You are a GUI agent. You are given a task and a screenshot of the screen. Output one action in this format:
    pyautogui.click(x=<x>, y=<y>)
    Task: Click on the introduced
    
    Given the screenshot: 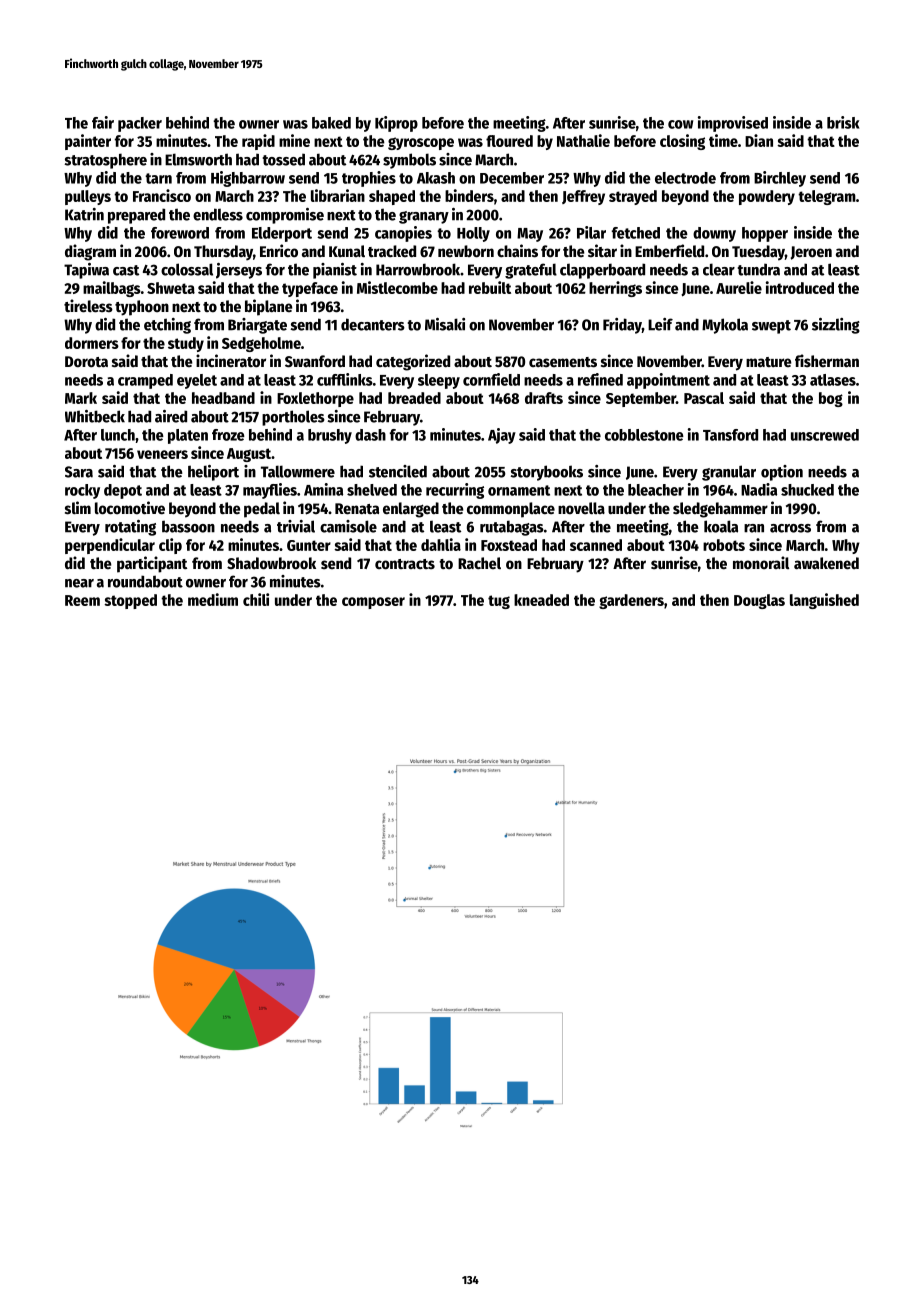 What is the action you would take?
    pyautogui.click(x=800, y=287)
